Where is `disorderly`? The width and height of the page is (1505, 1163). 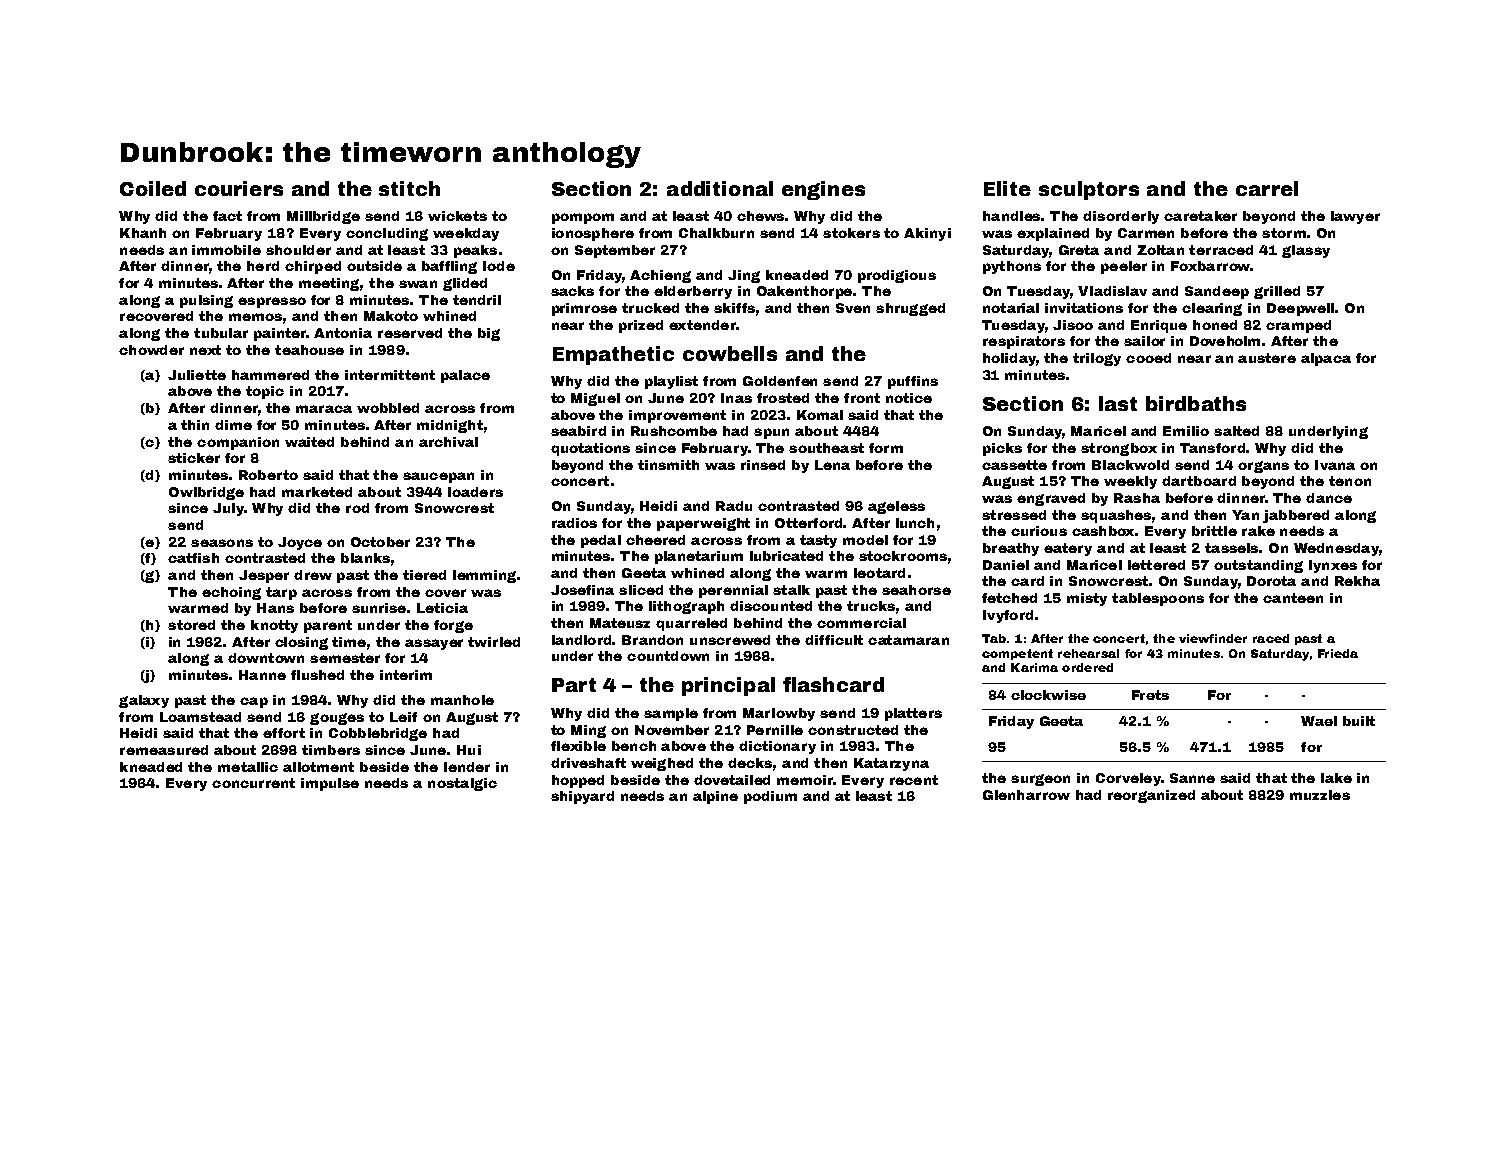
disorderly is located at coordinates (1121, 217).
